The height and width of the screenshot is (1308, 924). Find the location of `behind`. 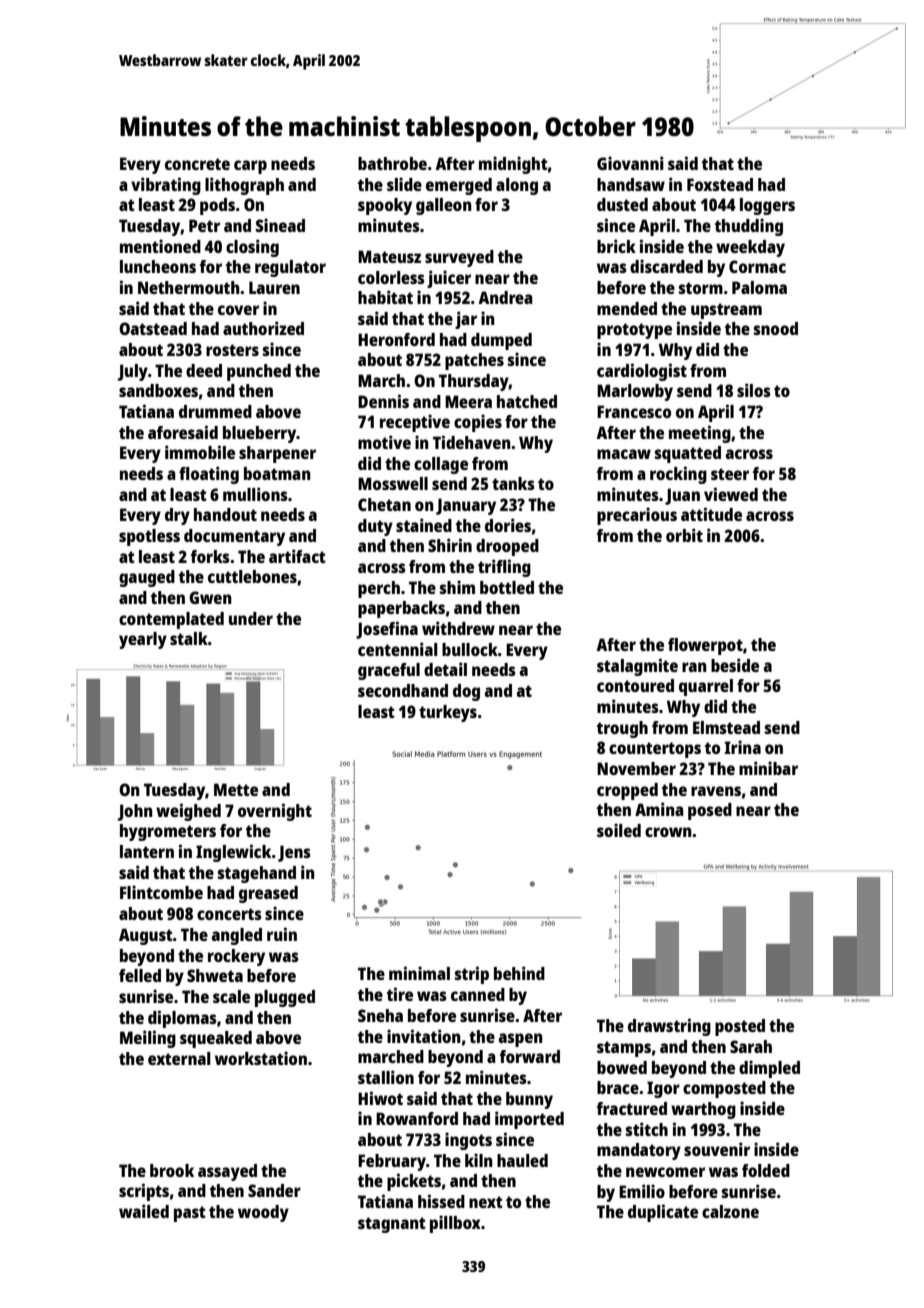

behind is located at coordinates (519, 973).
